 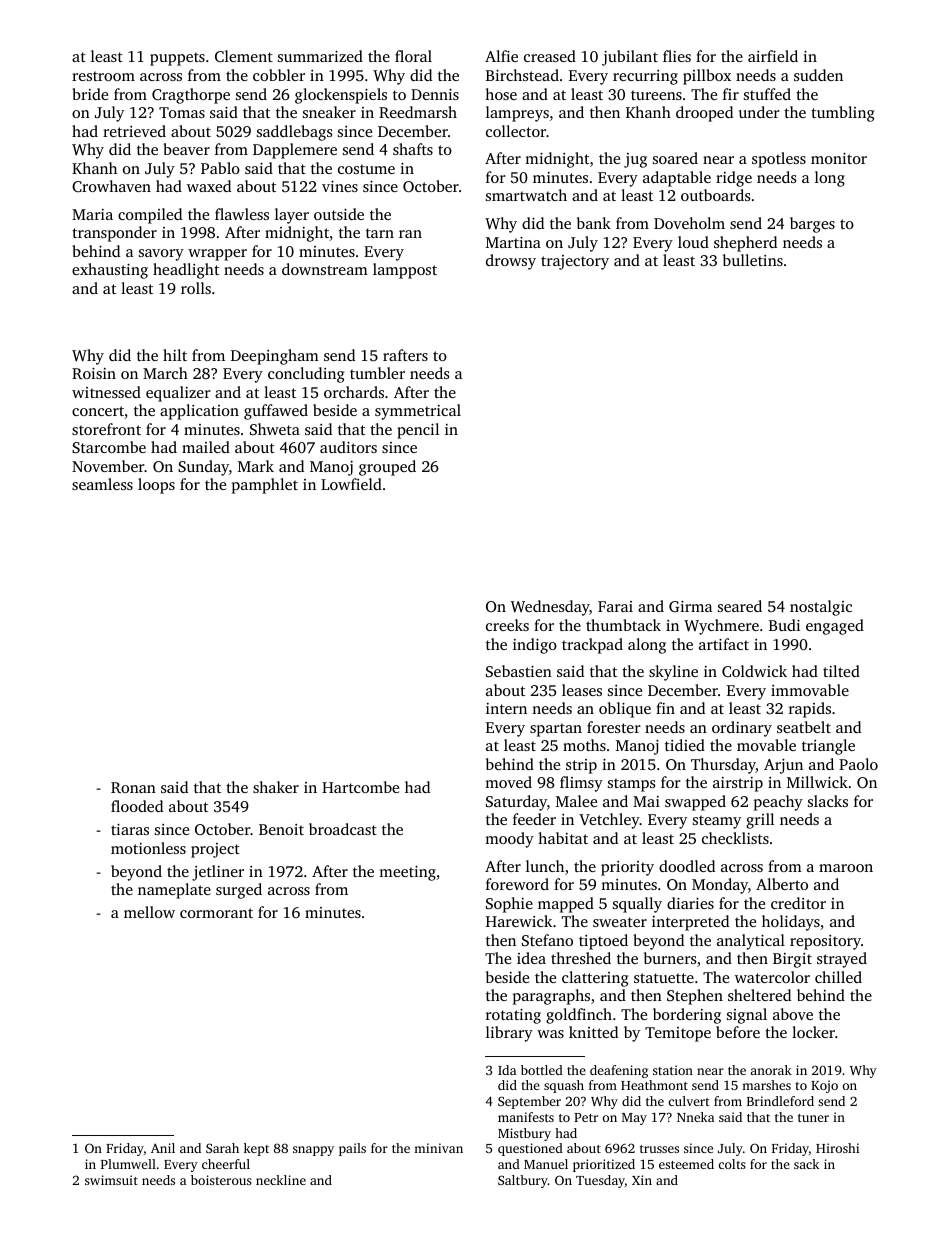 What do you see at coordinates (351, 484) in the screenshot?
I see `Lowfield` at bounding box center [351, 484].
